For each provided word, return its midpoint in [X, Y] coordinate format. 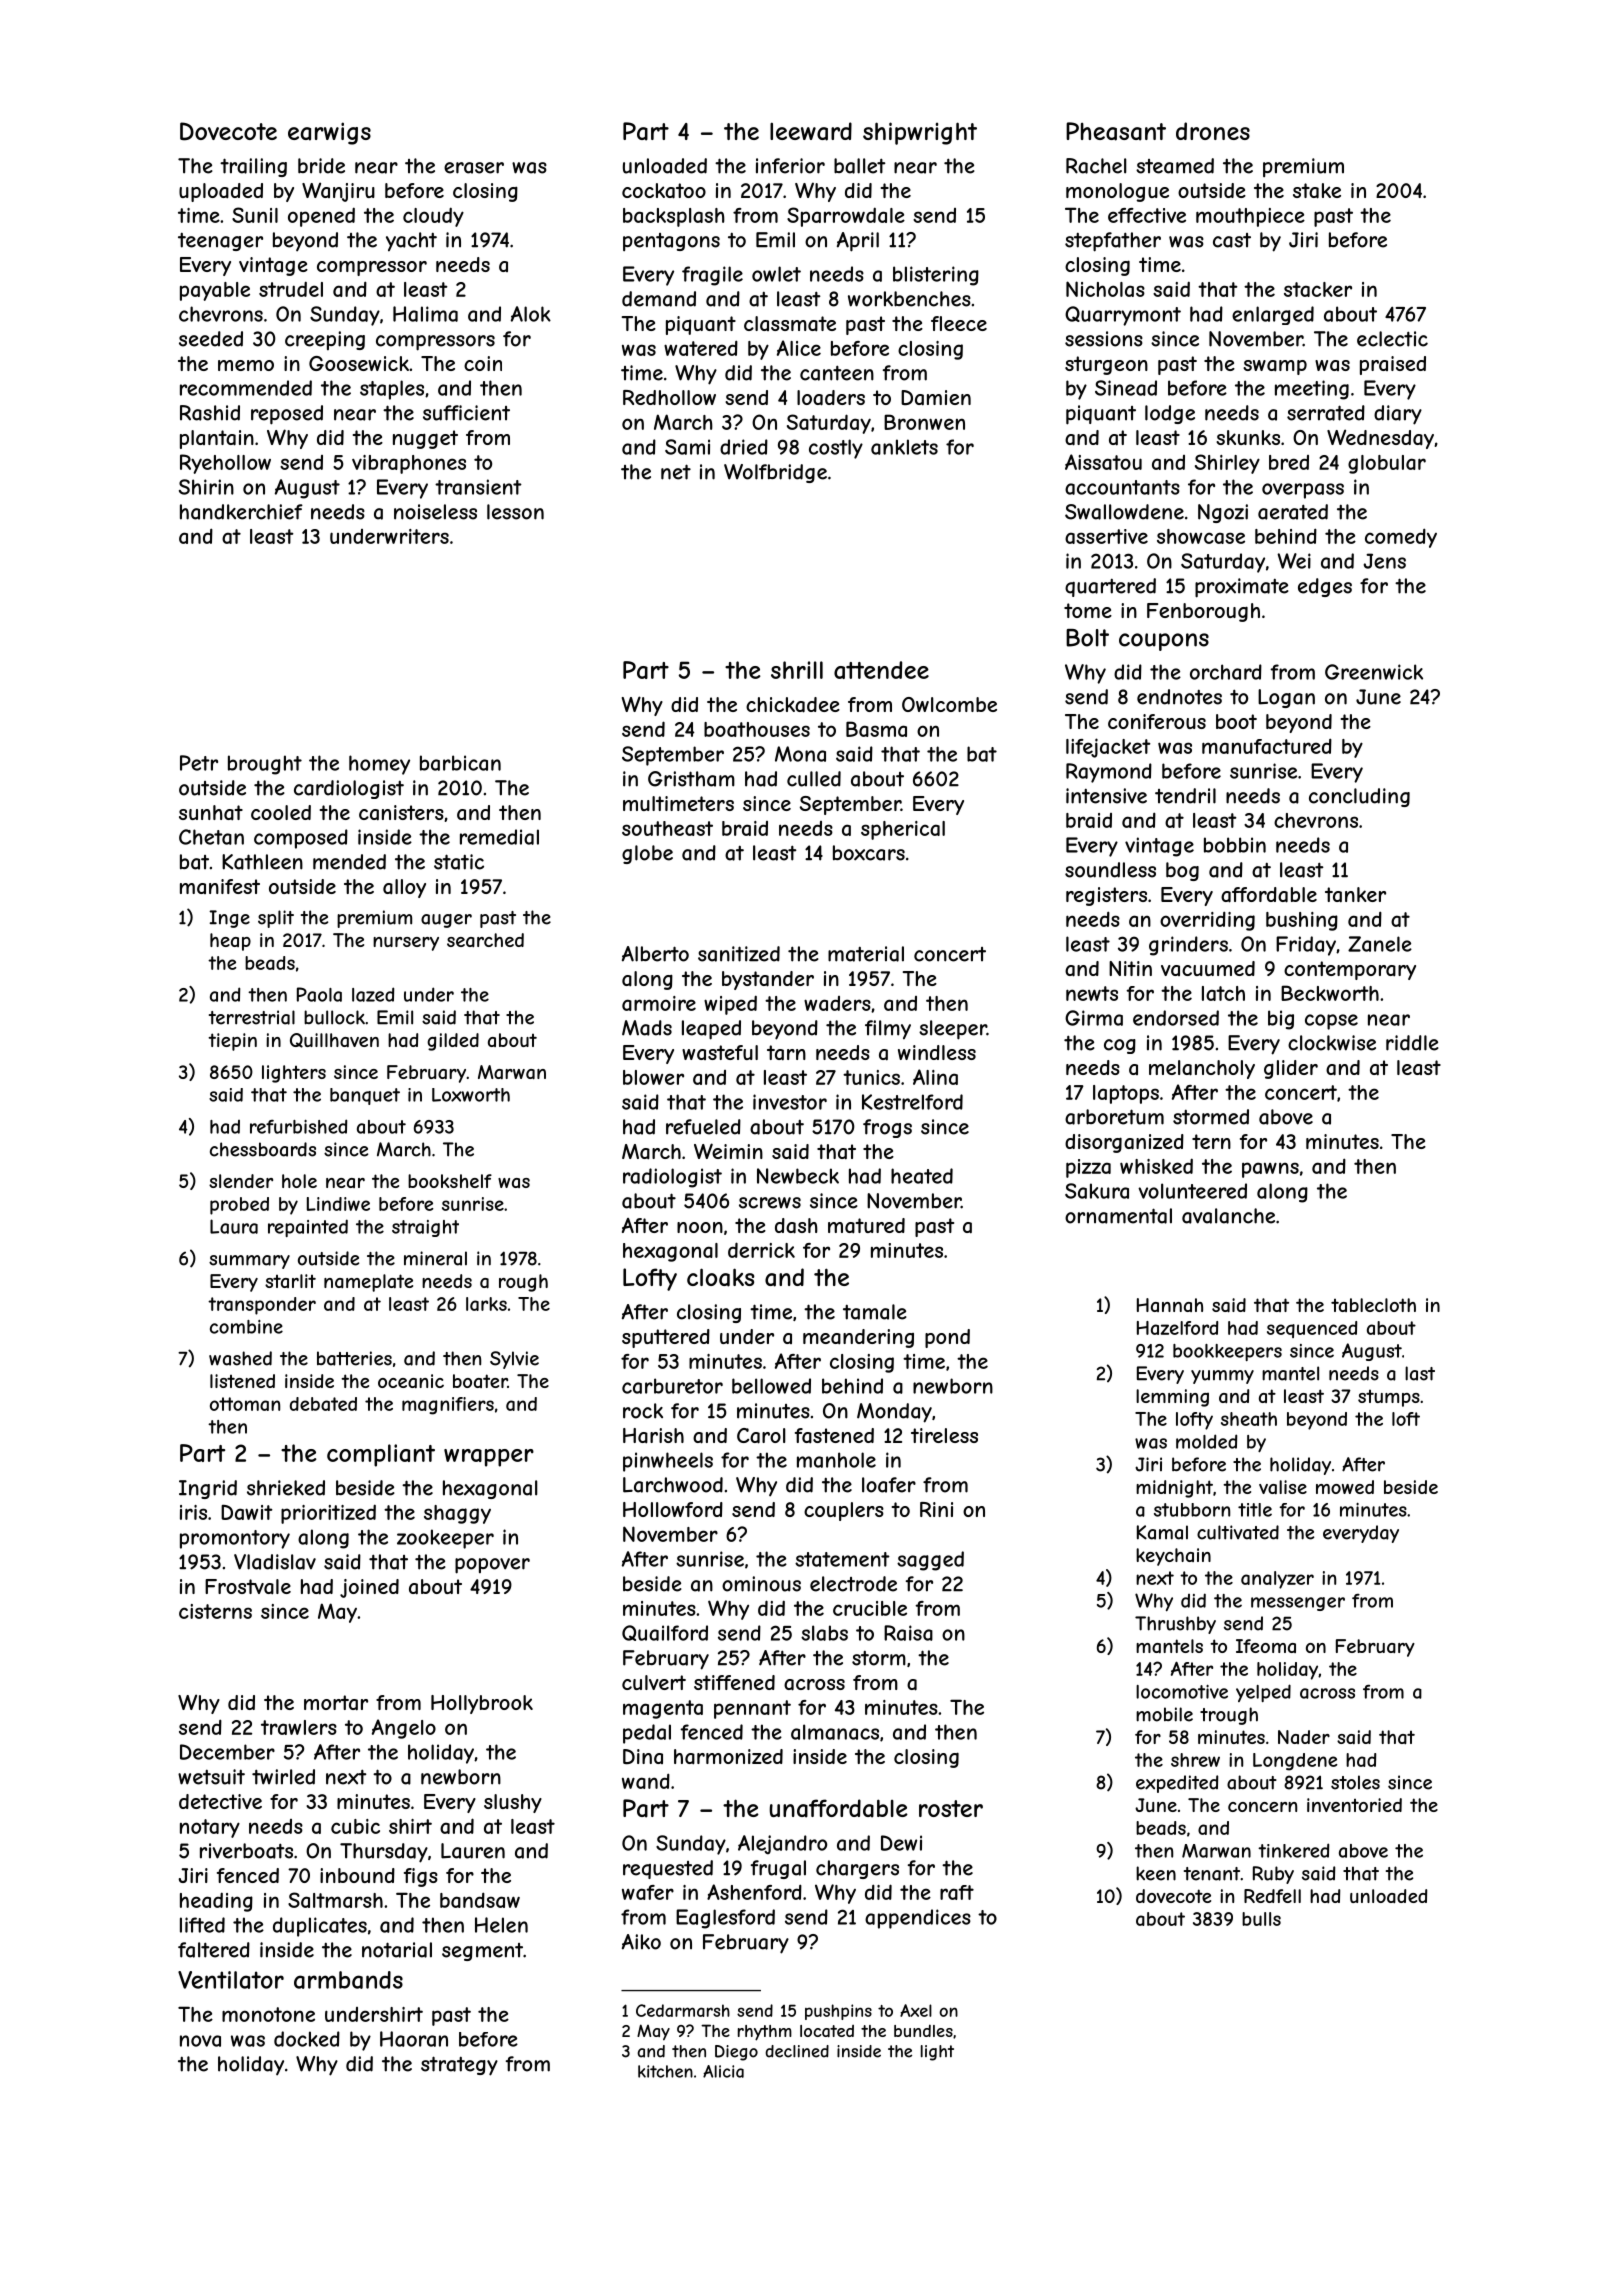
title [1255, 1510]
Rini [936, 1509]
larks [486, 1304]
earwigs [329, 133]
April [858, 242]
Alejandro [782, 1845]
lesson [515, 512]
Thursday [384, 1853]
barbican [460, 763]
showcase [1201, 536]
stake [1317, 191]
